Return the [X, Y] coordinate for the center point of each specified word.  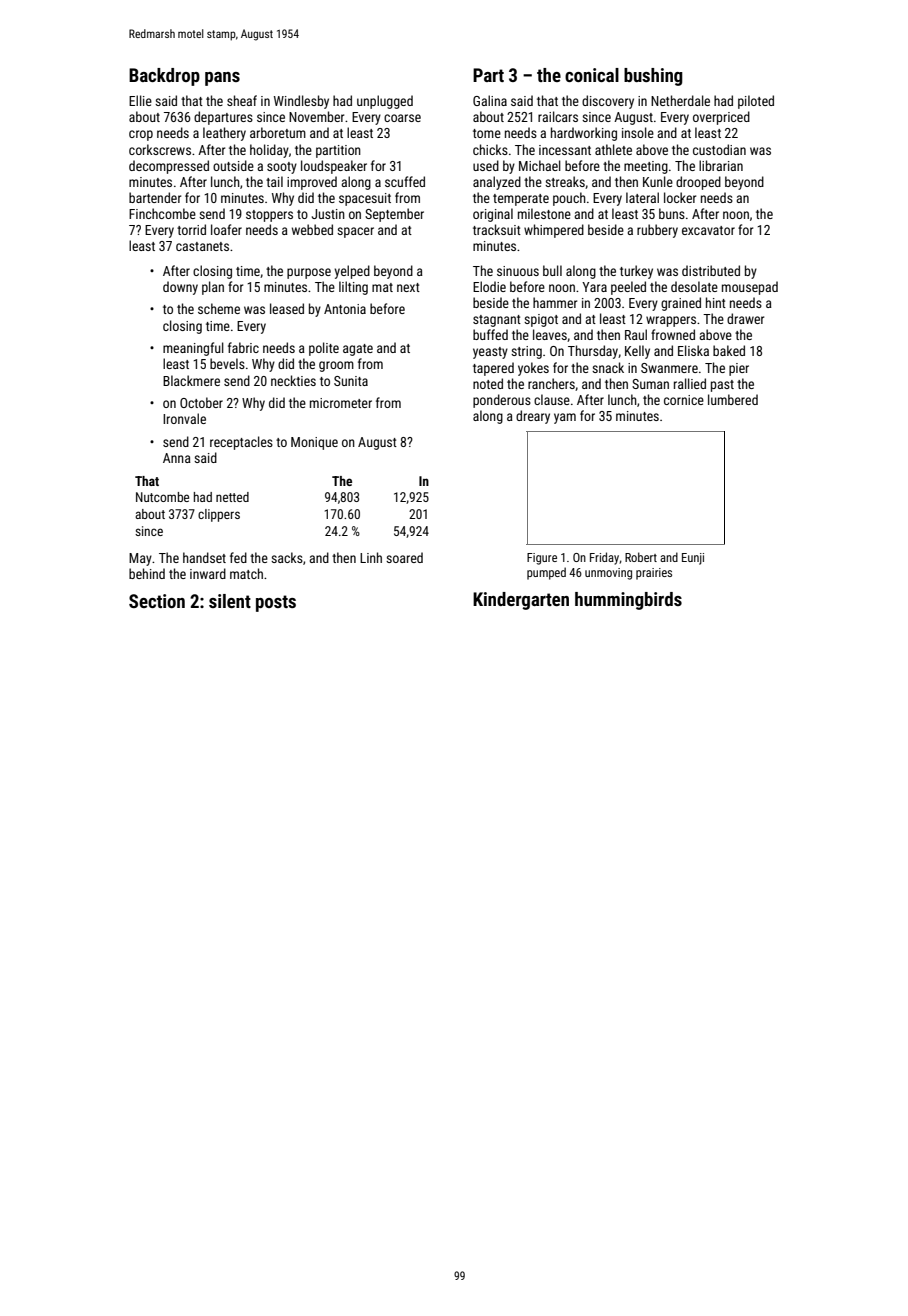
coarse [402, 118]
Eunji [693, 559]
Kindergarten [521, 601]
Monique [314, 443]
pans [222, 79]
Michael [540, 165]
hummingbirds [628, 601]
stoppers [269, 216]
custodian [719, 149]
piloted [756, 102]
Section [157, 601]
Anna [177, 458]
